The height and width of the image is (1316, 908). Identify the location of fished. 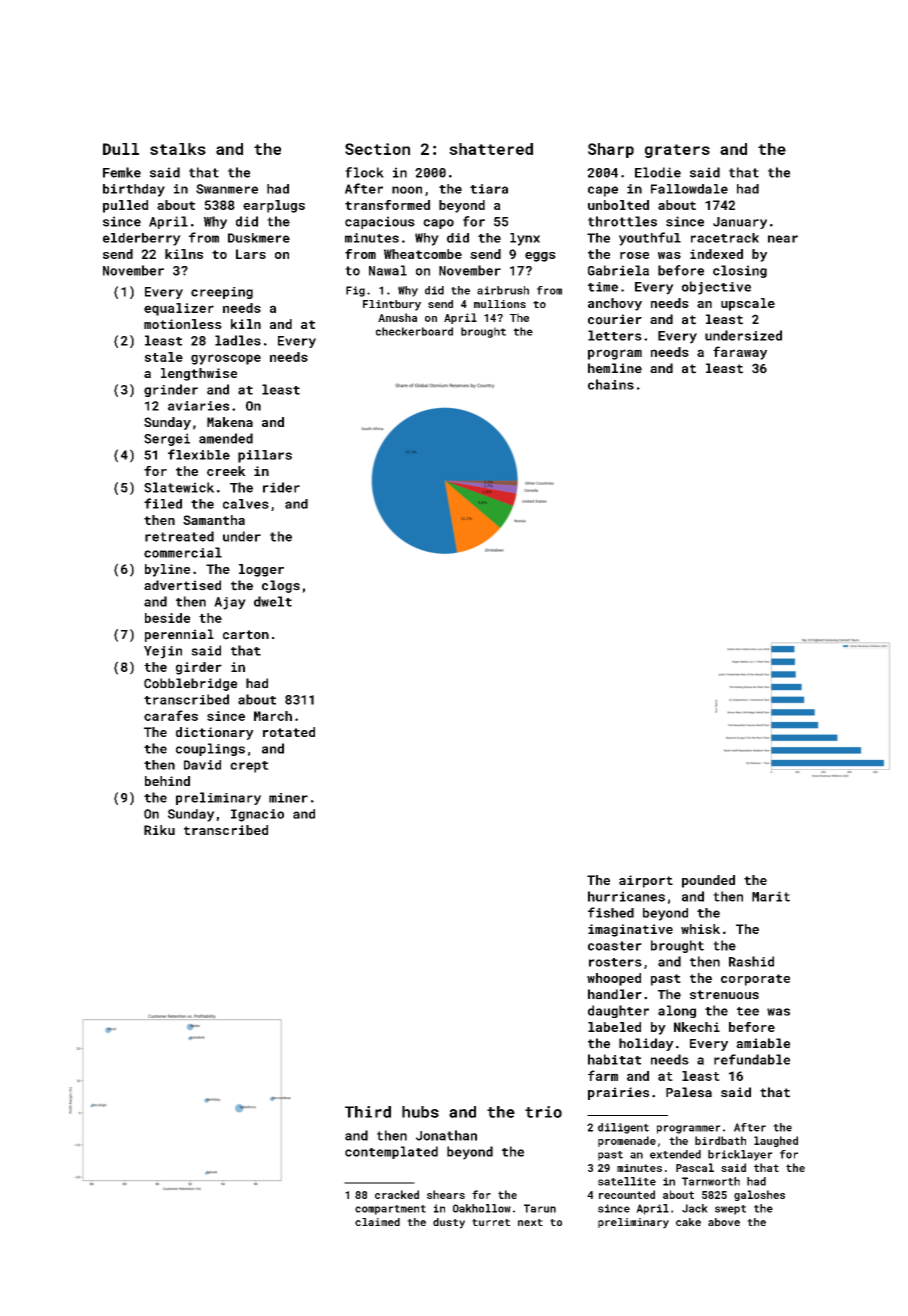
(611, 912).
